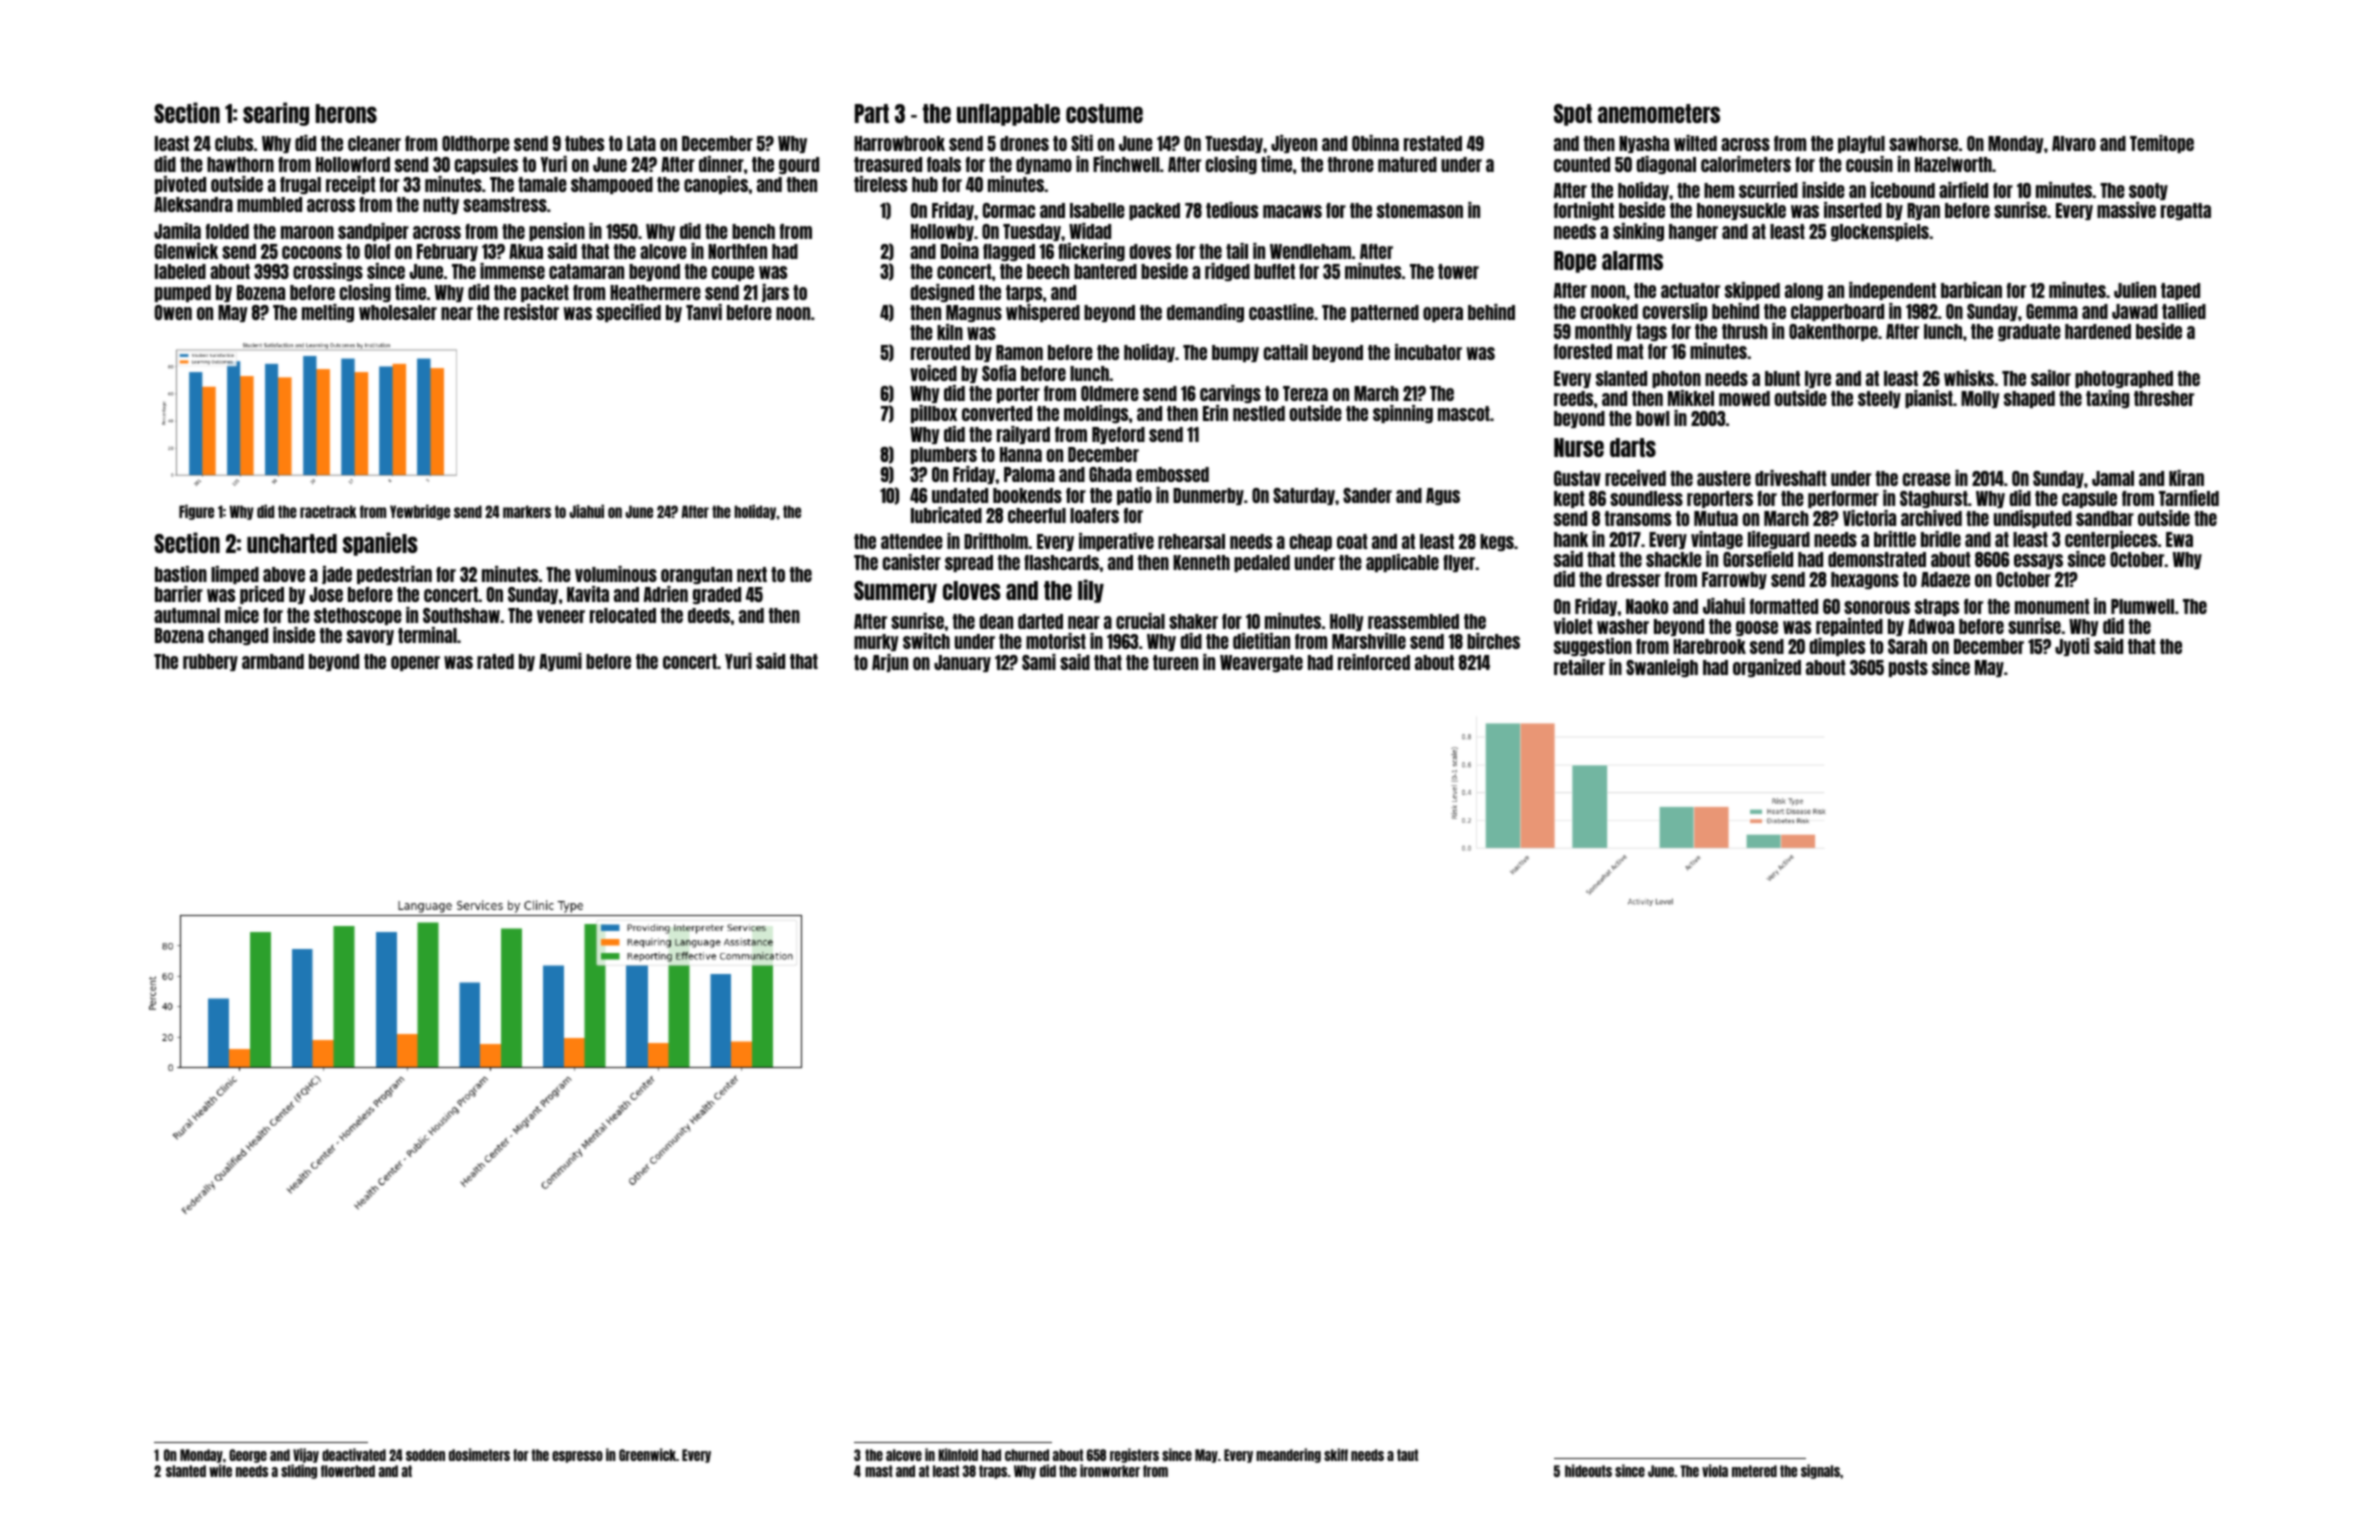 The image size is (2380, 1540). I want to click on wholesaler, so click(398, 312).
